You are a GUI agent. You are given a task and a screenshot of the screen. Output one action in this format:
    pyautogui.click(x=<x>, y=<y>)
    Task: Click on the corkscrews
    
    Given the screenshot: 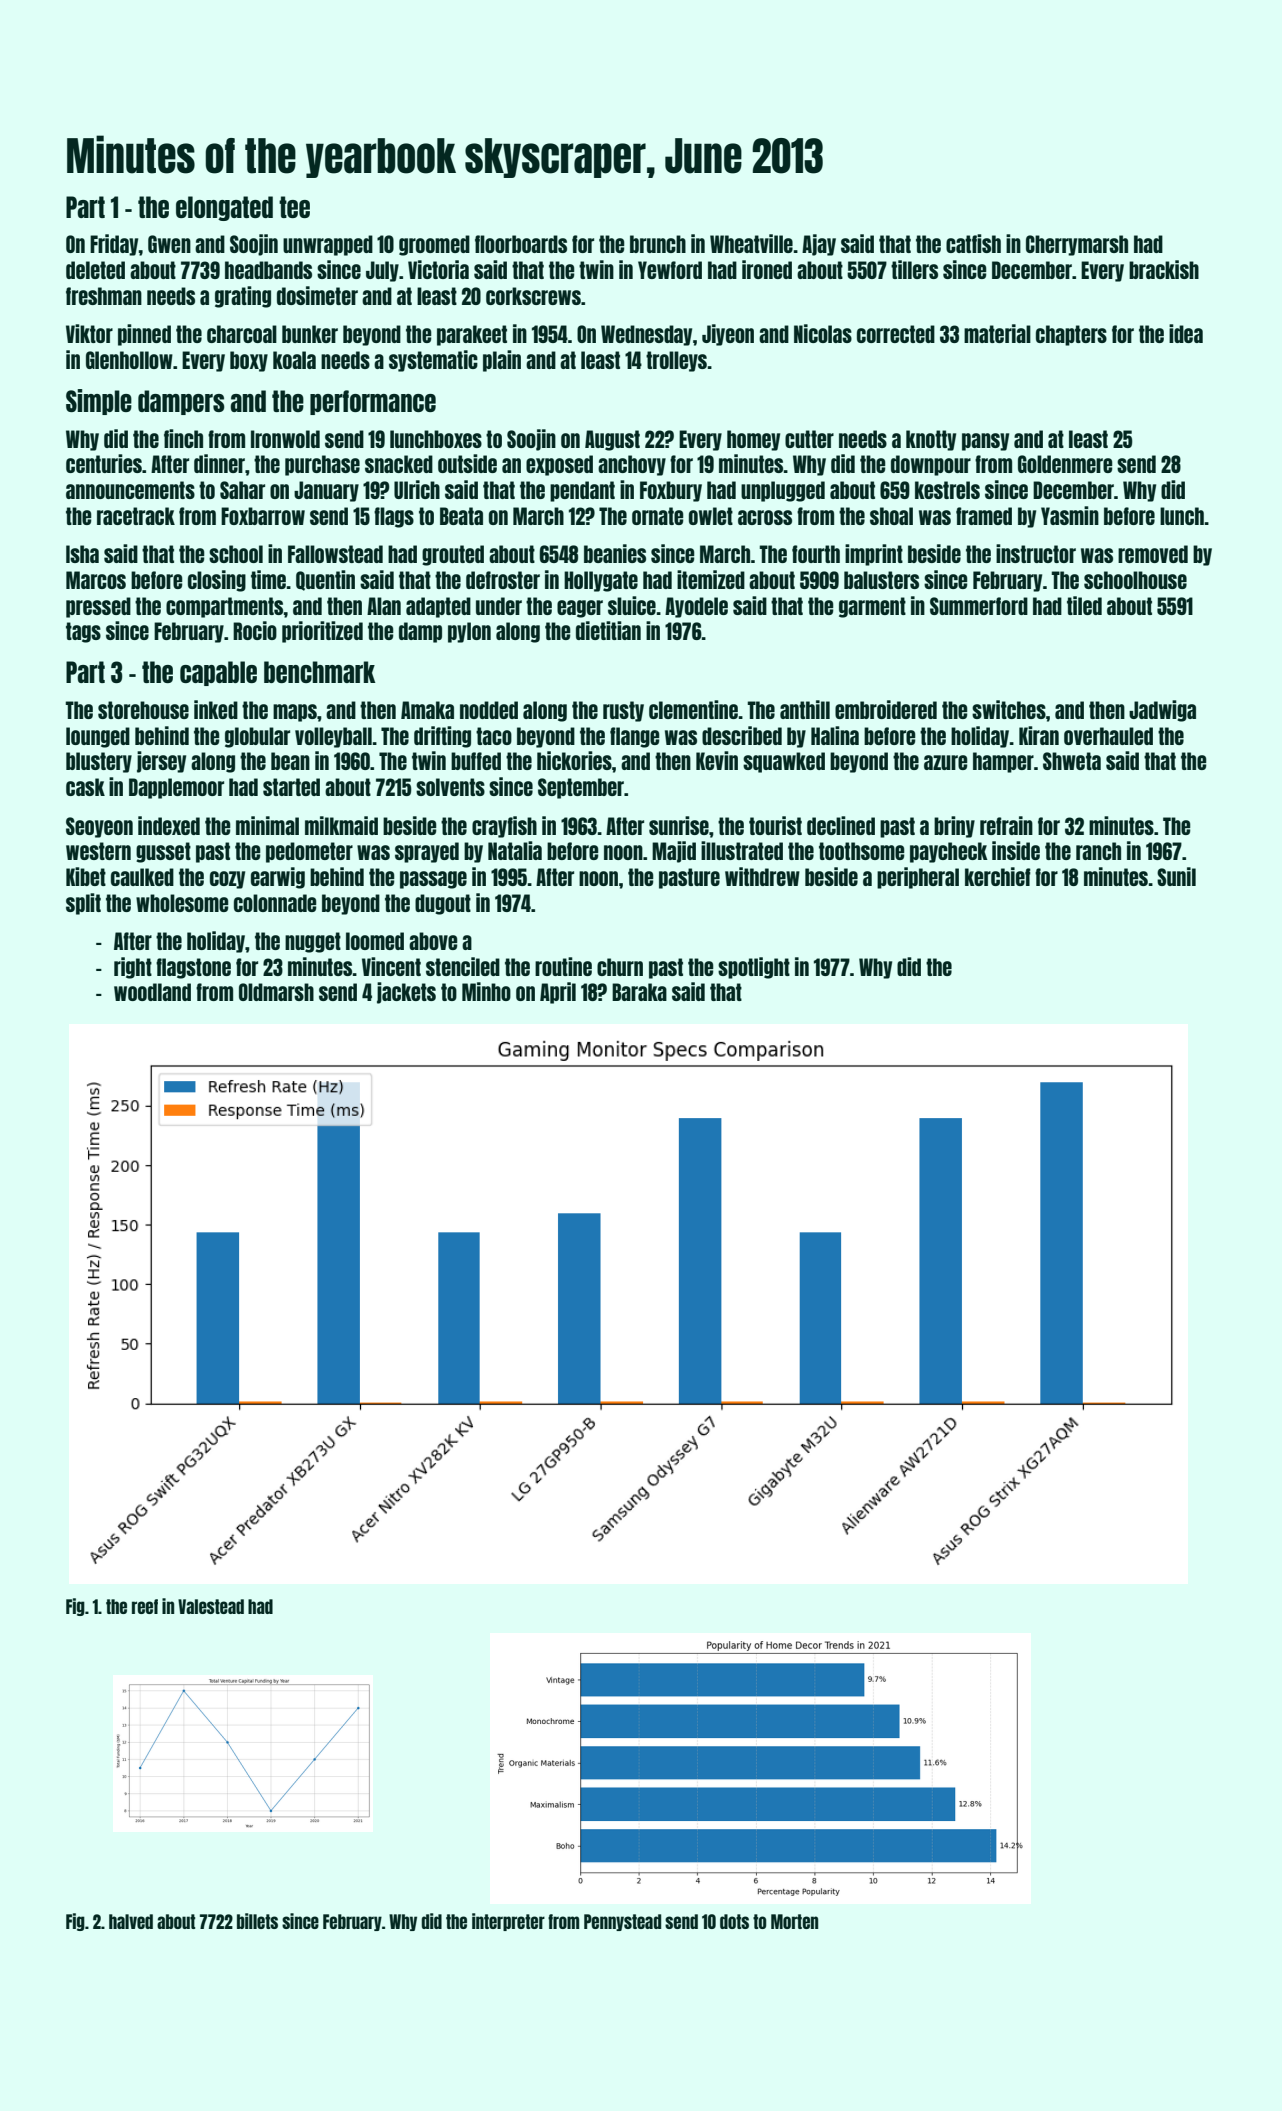 What is the action you would take?
    pyautogui.click(x=533, y=296)
